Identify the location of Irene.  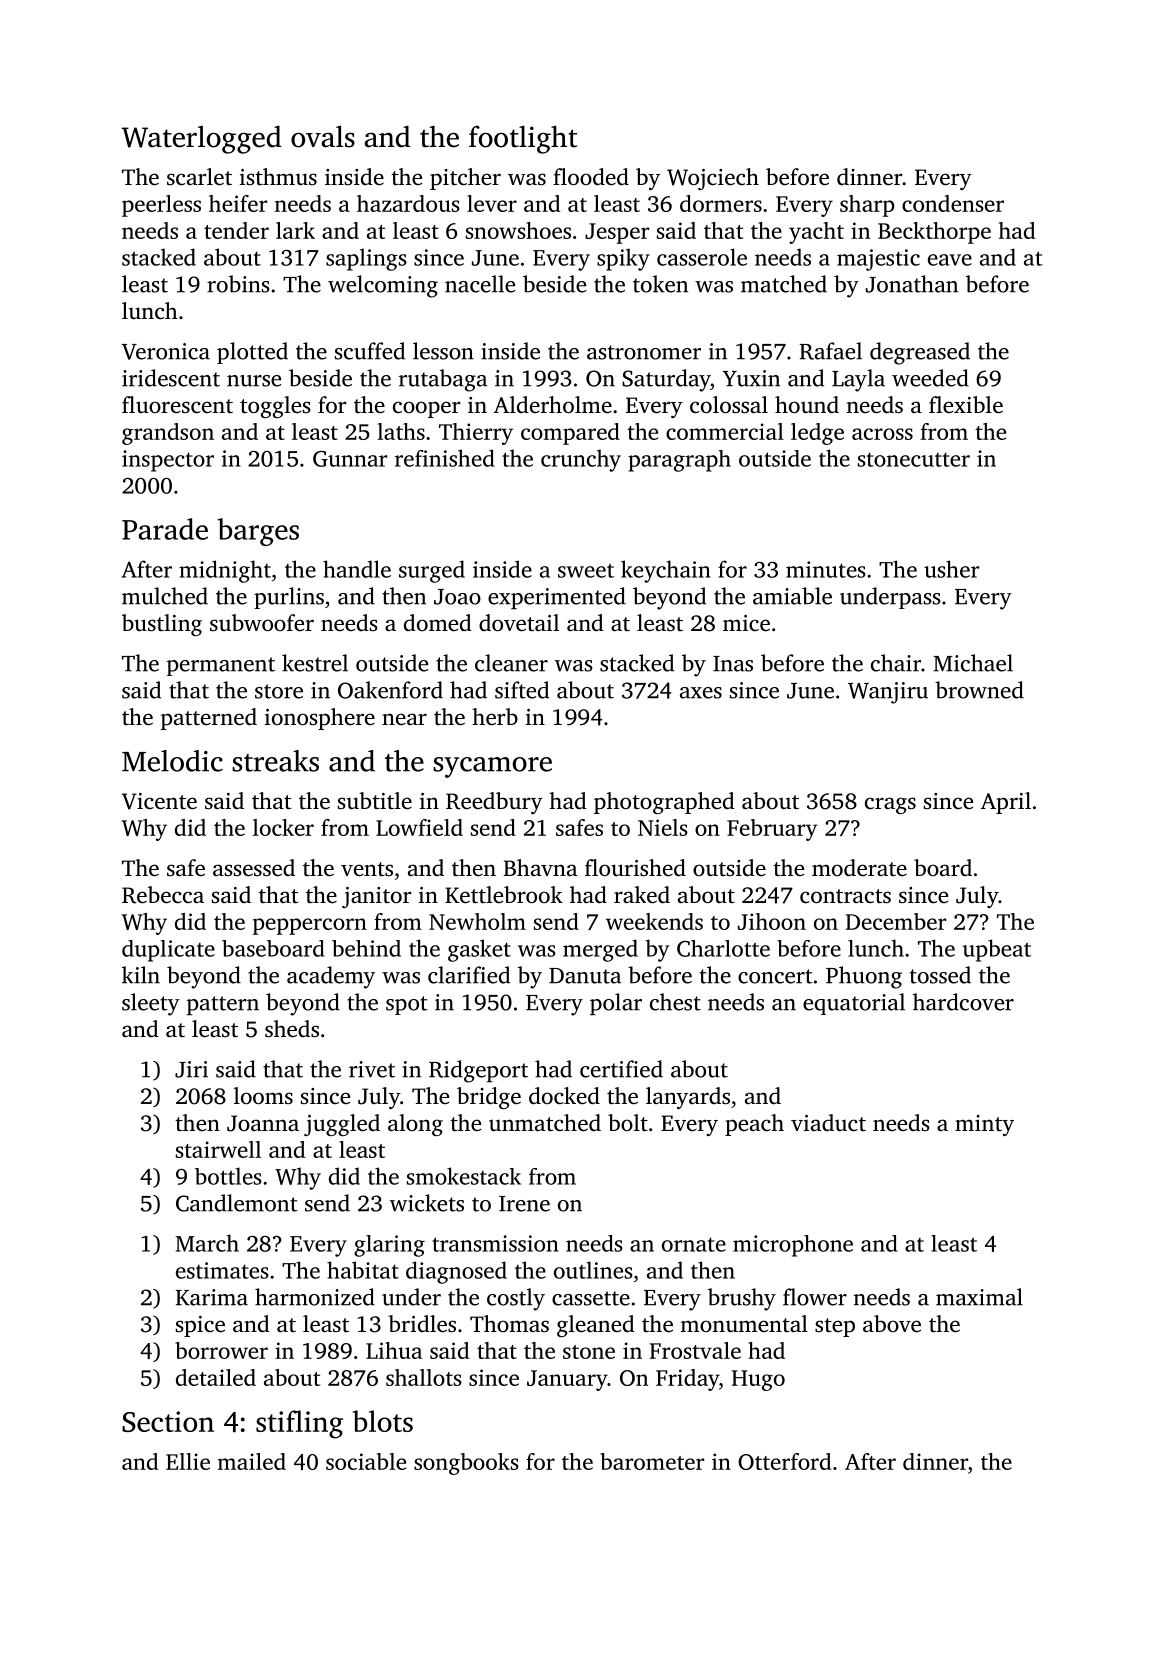
(524, 1204).
